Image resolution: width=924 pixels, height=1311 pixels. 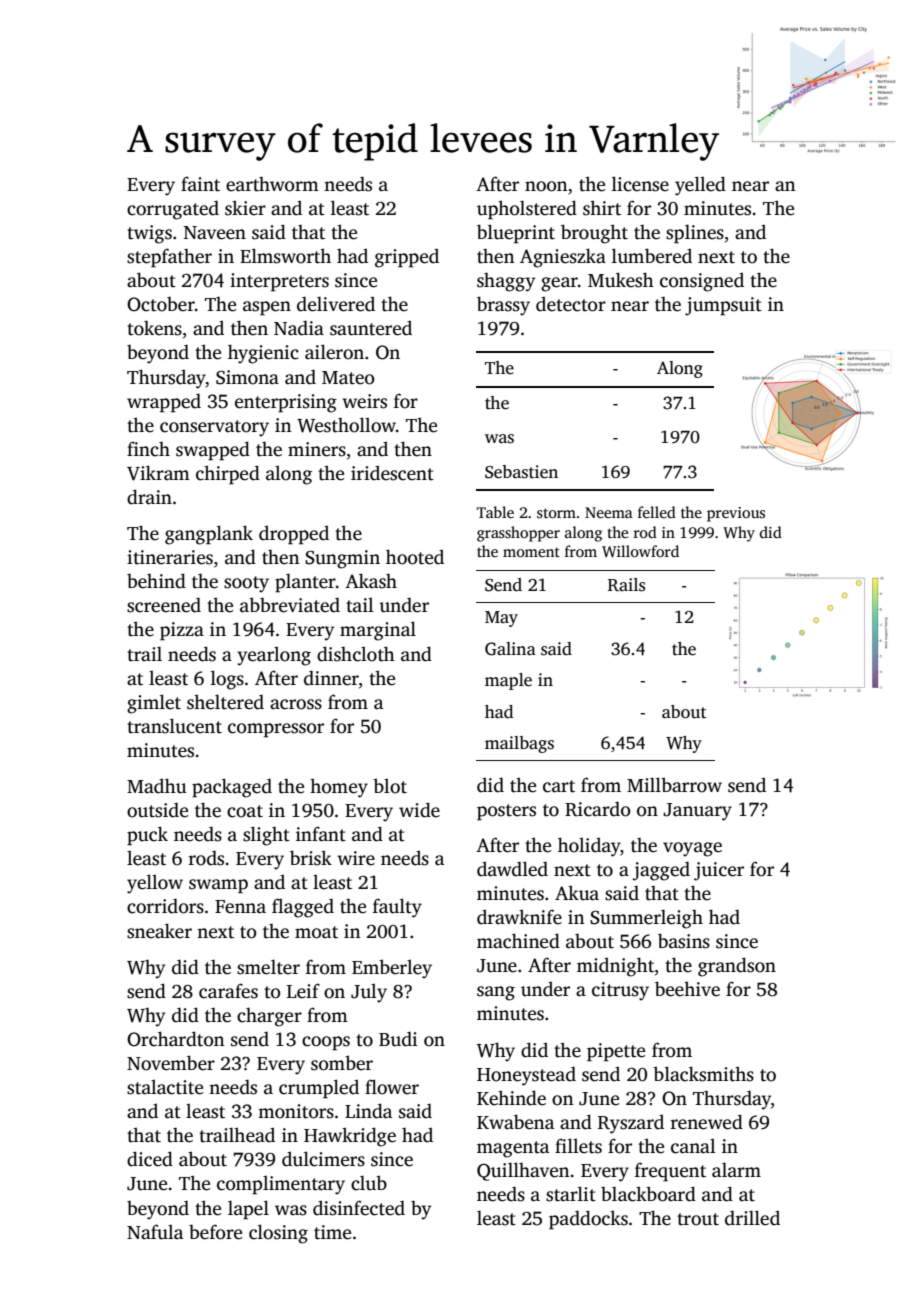 I want to click on sang, so click(x=496, y=993).
